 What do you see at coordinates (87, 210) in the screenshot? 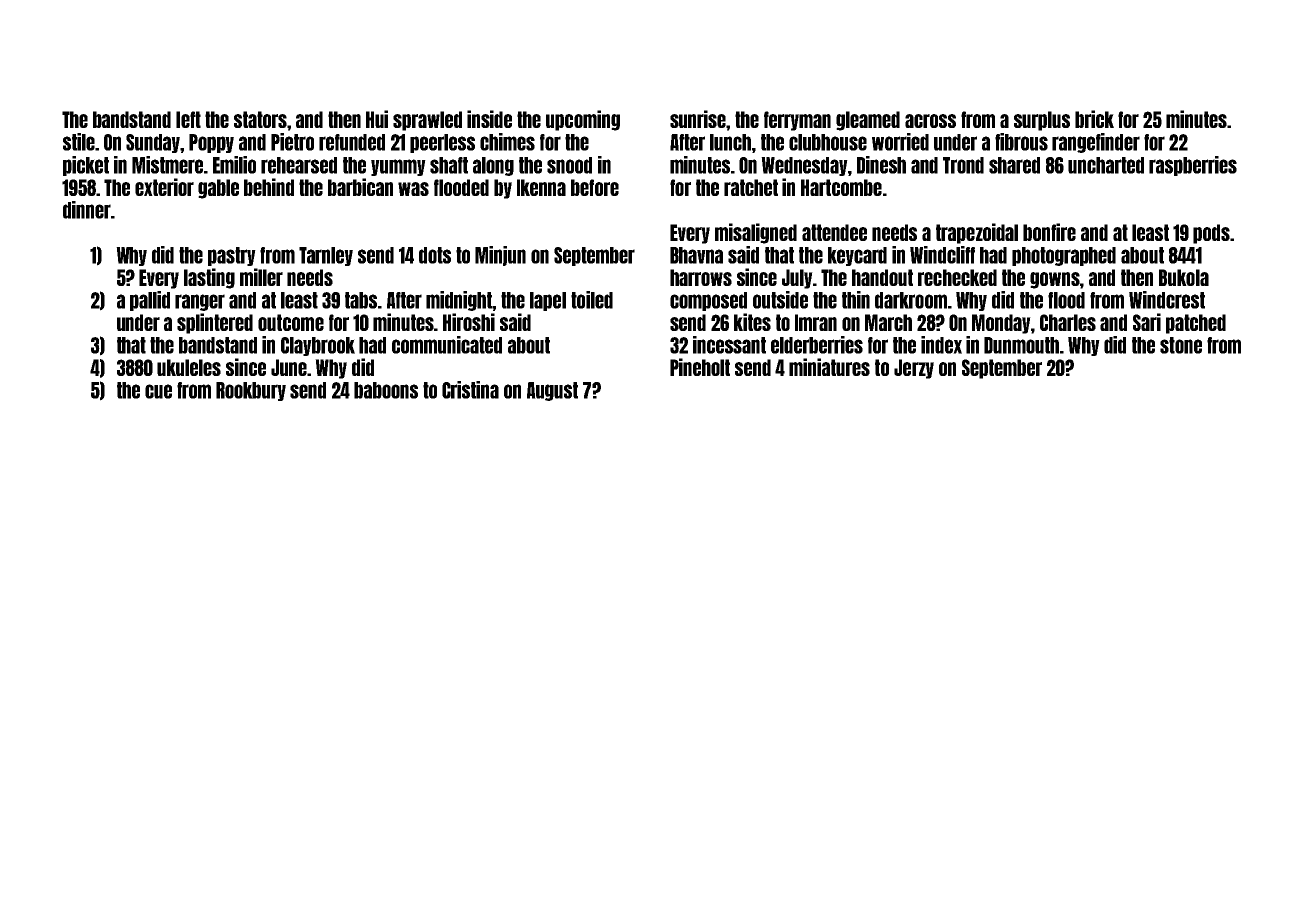
I see `dinner` at bounding box center [87, 210].
